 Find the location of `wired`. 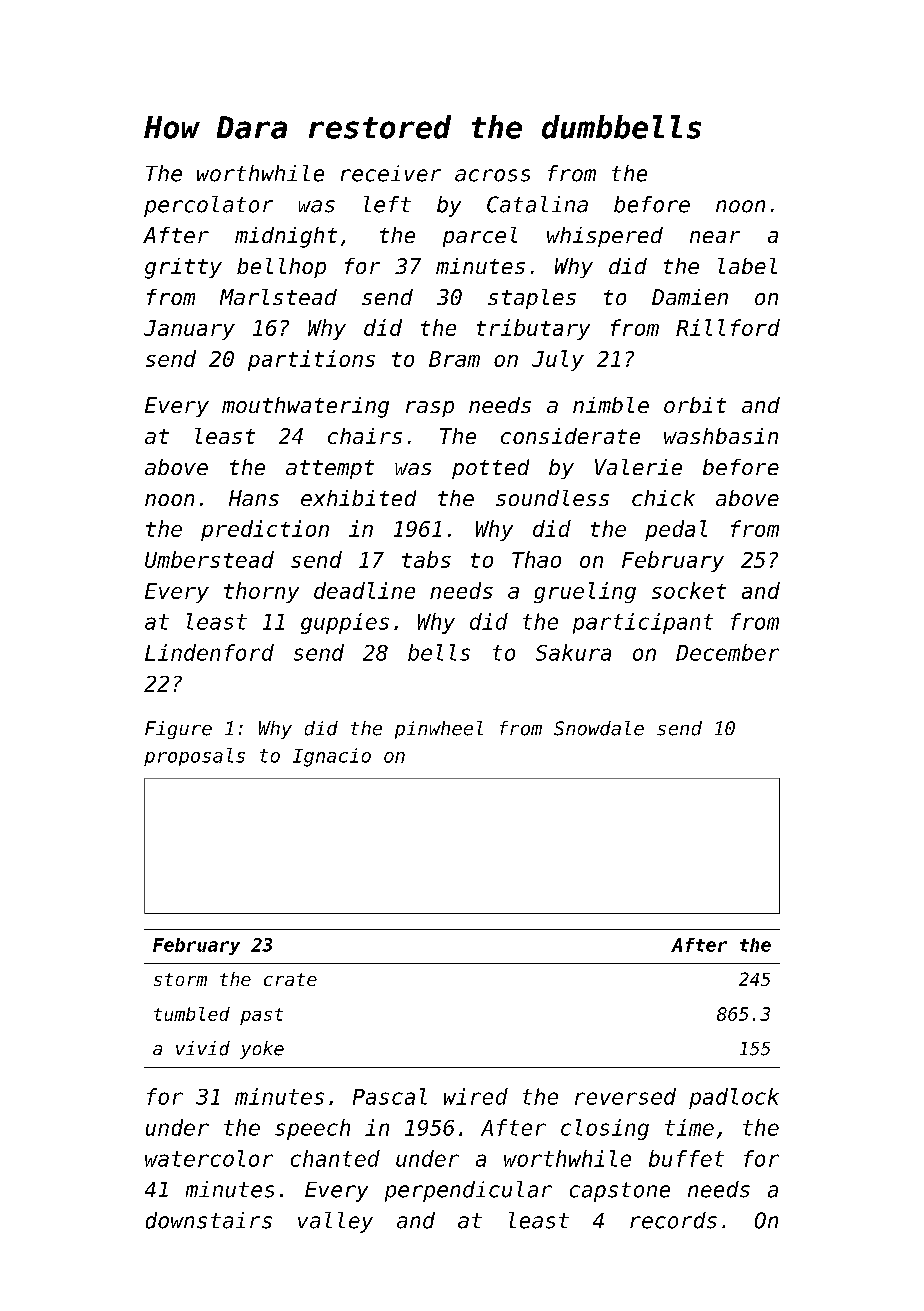

wired is located at coordinates (476, 1096).
